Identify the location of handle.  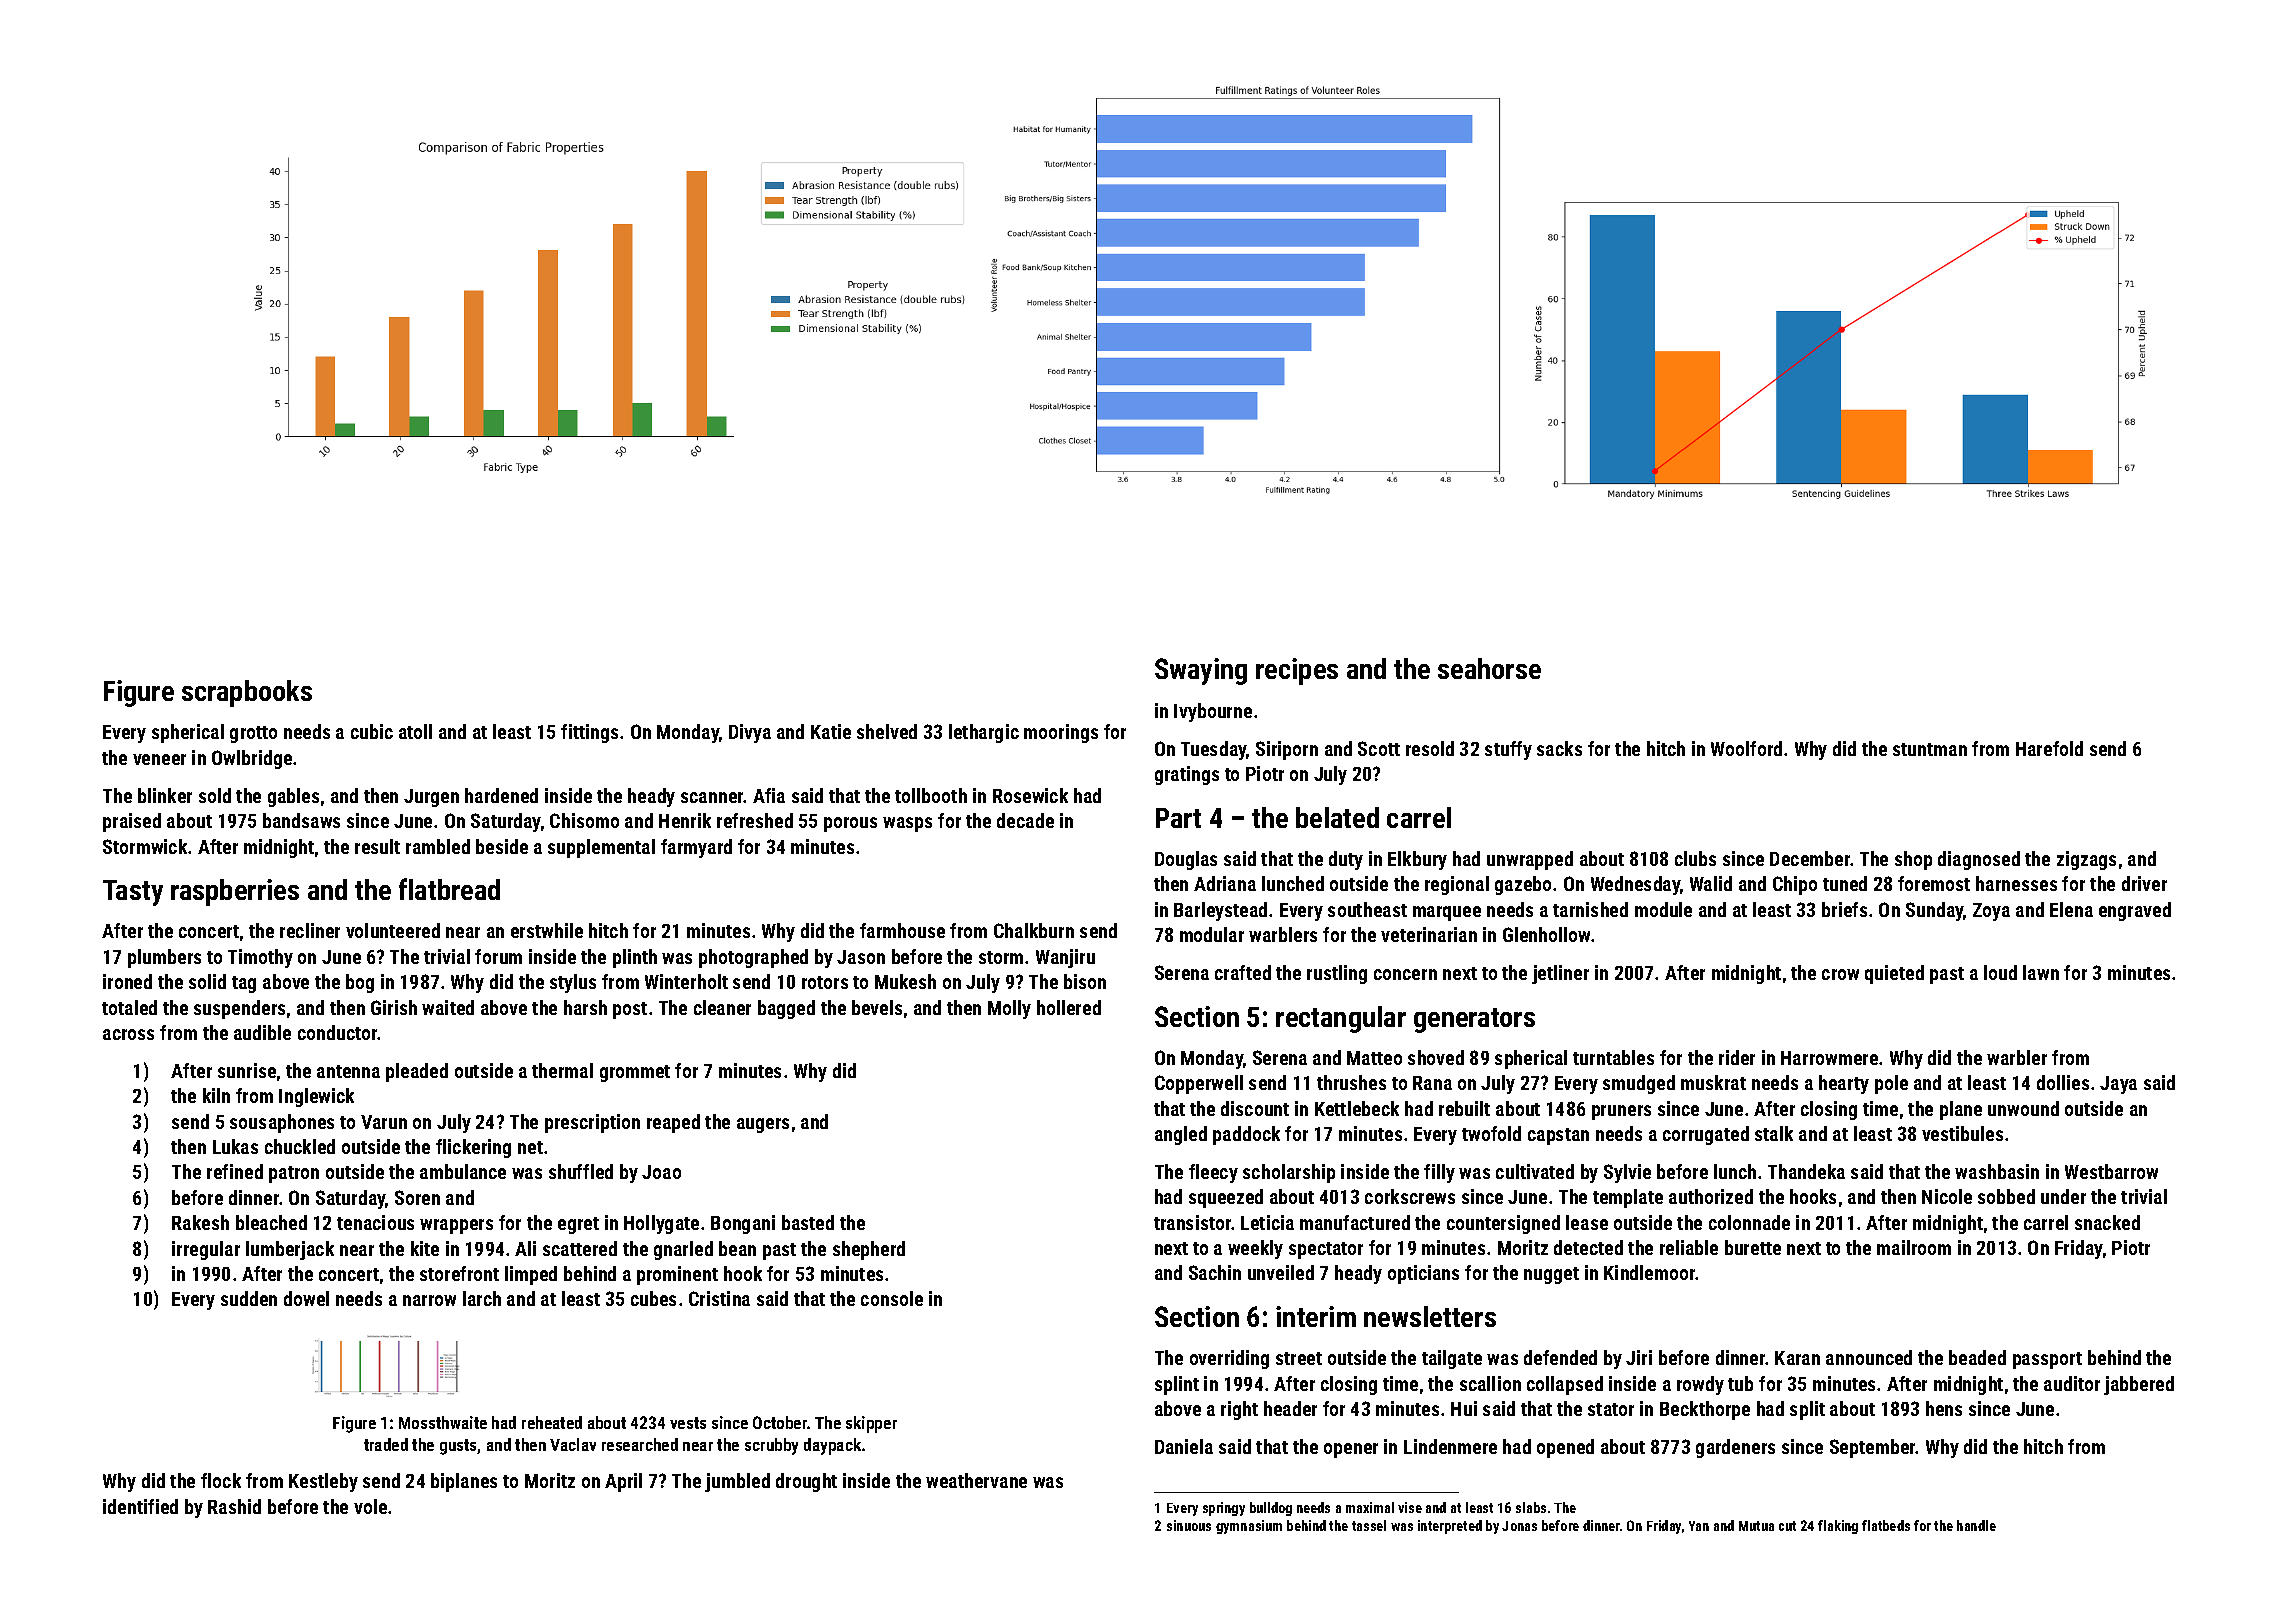
(1976, 1525).
